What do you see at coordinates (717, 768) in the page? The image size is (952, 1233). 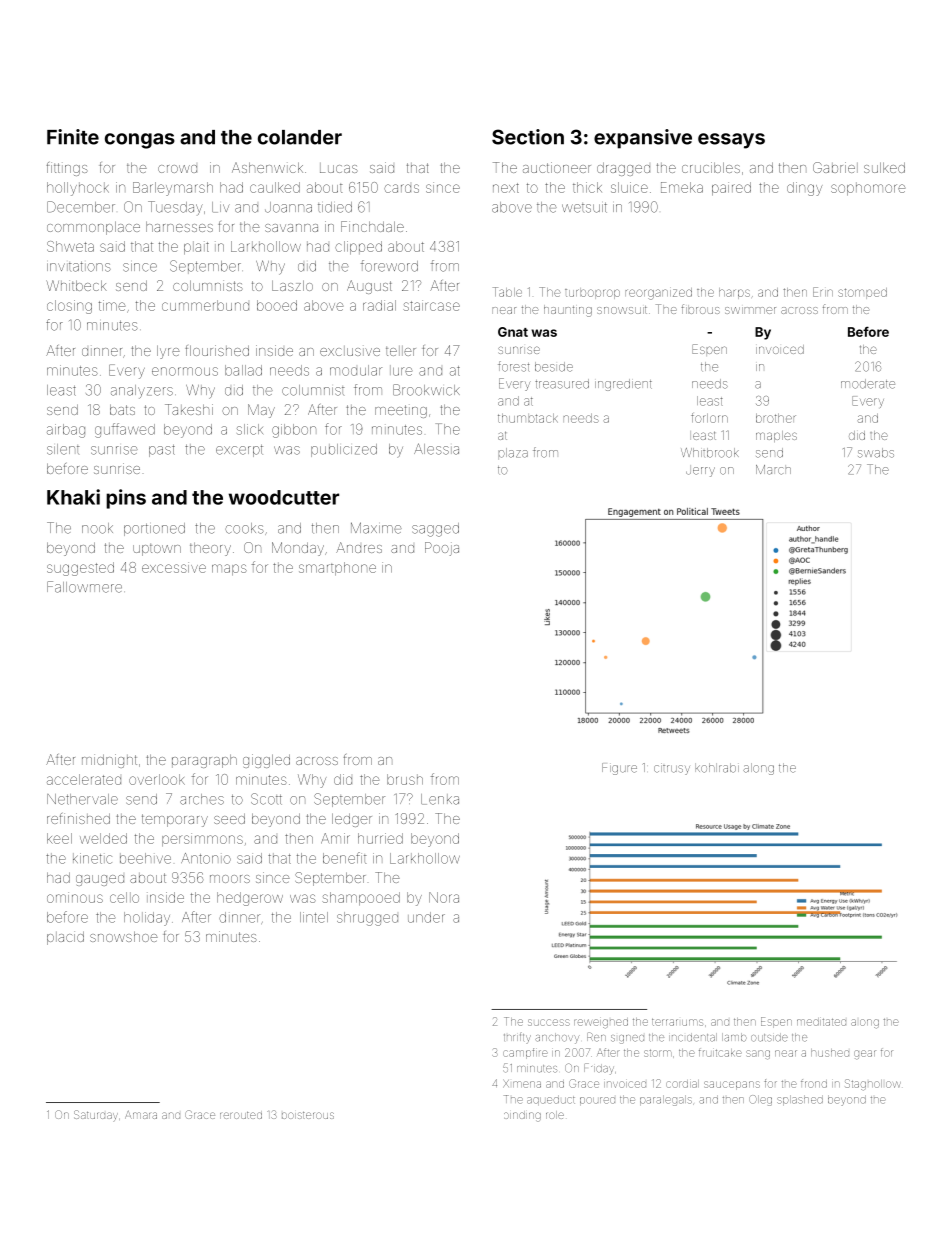 I see `kohlrabi` at bounding box center [717, 768].
